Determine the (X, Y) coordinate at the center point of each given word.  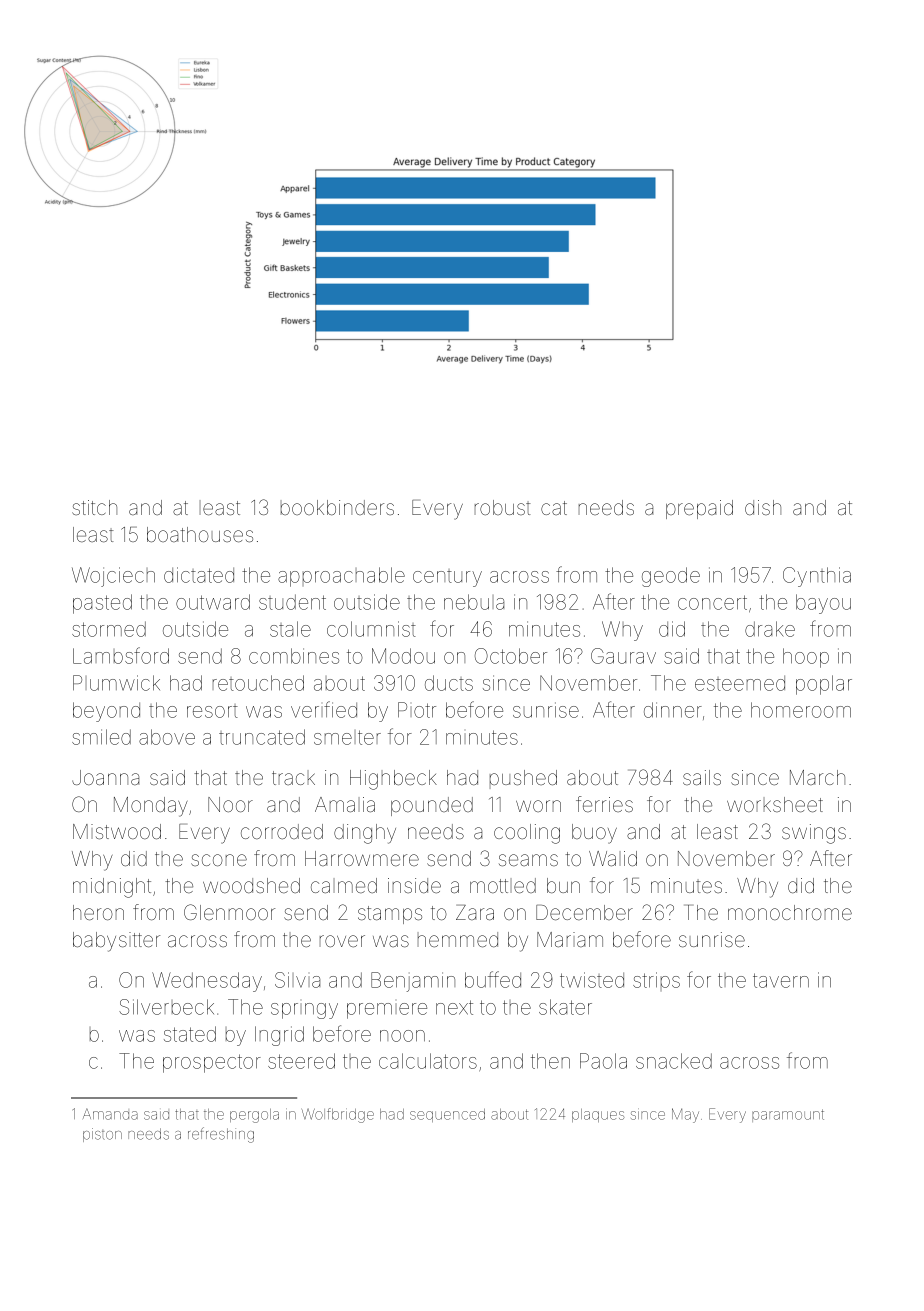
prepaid (699, 509)
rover (342, 941)
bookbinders (337, 507)
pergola (254, 1116)
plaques (598, 1115)
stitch (94, 507)
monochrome (790, 912)
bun (563, 885)
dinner (673, 710)
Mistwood (117, 831)
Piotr (417, 710)
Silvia (297, 980)
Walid (613, 858)
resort (212, 711)
